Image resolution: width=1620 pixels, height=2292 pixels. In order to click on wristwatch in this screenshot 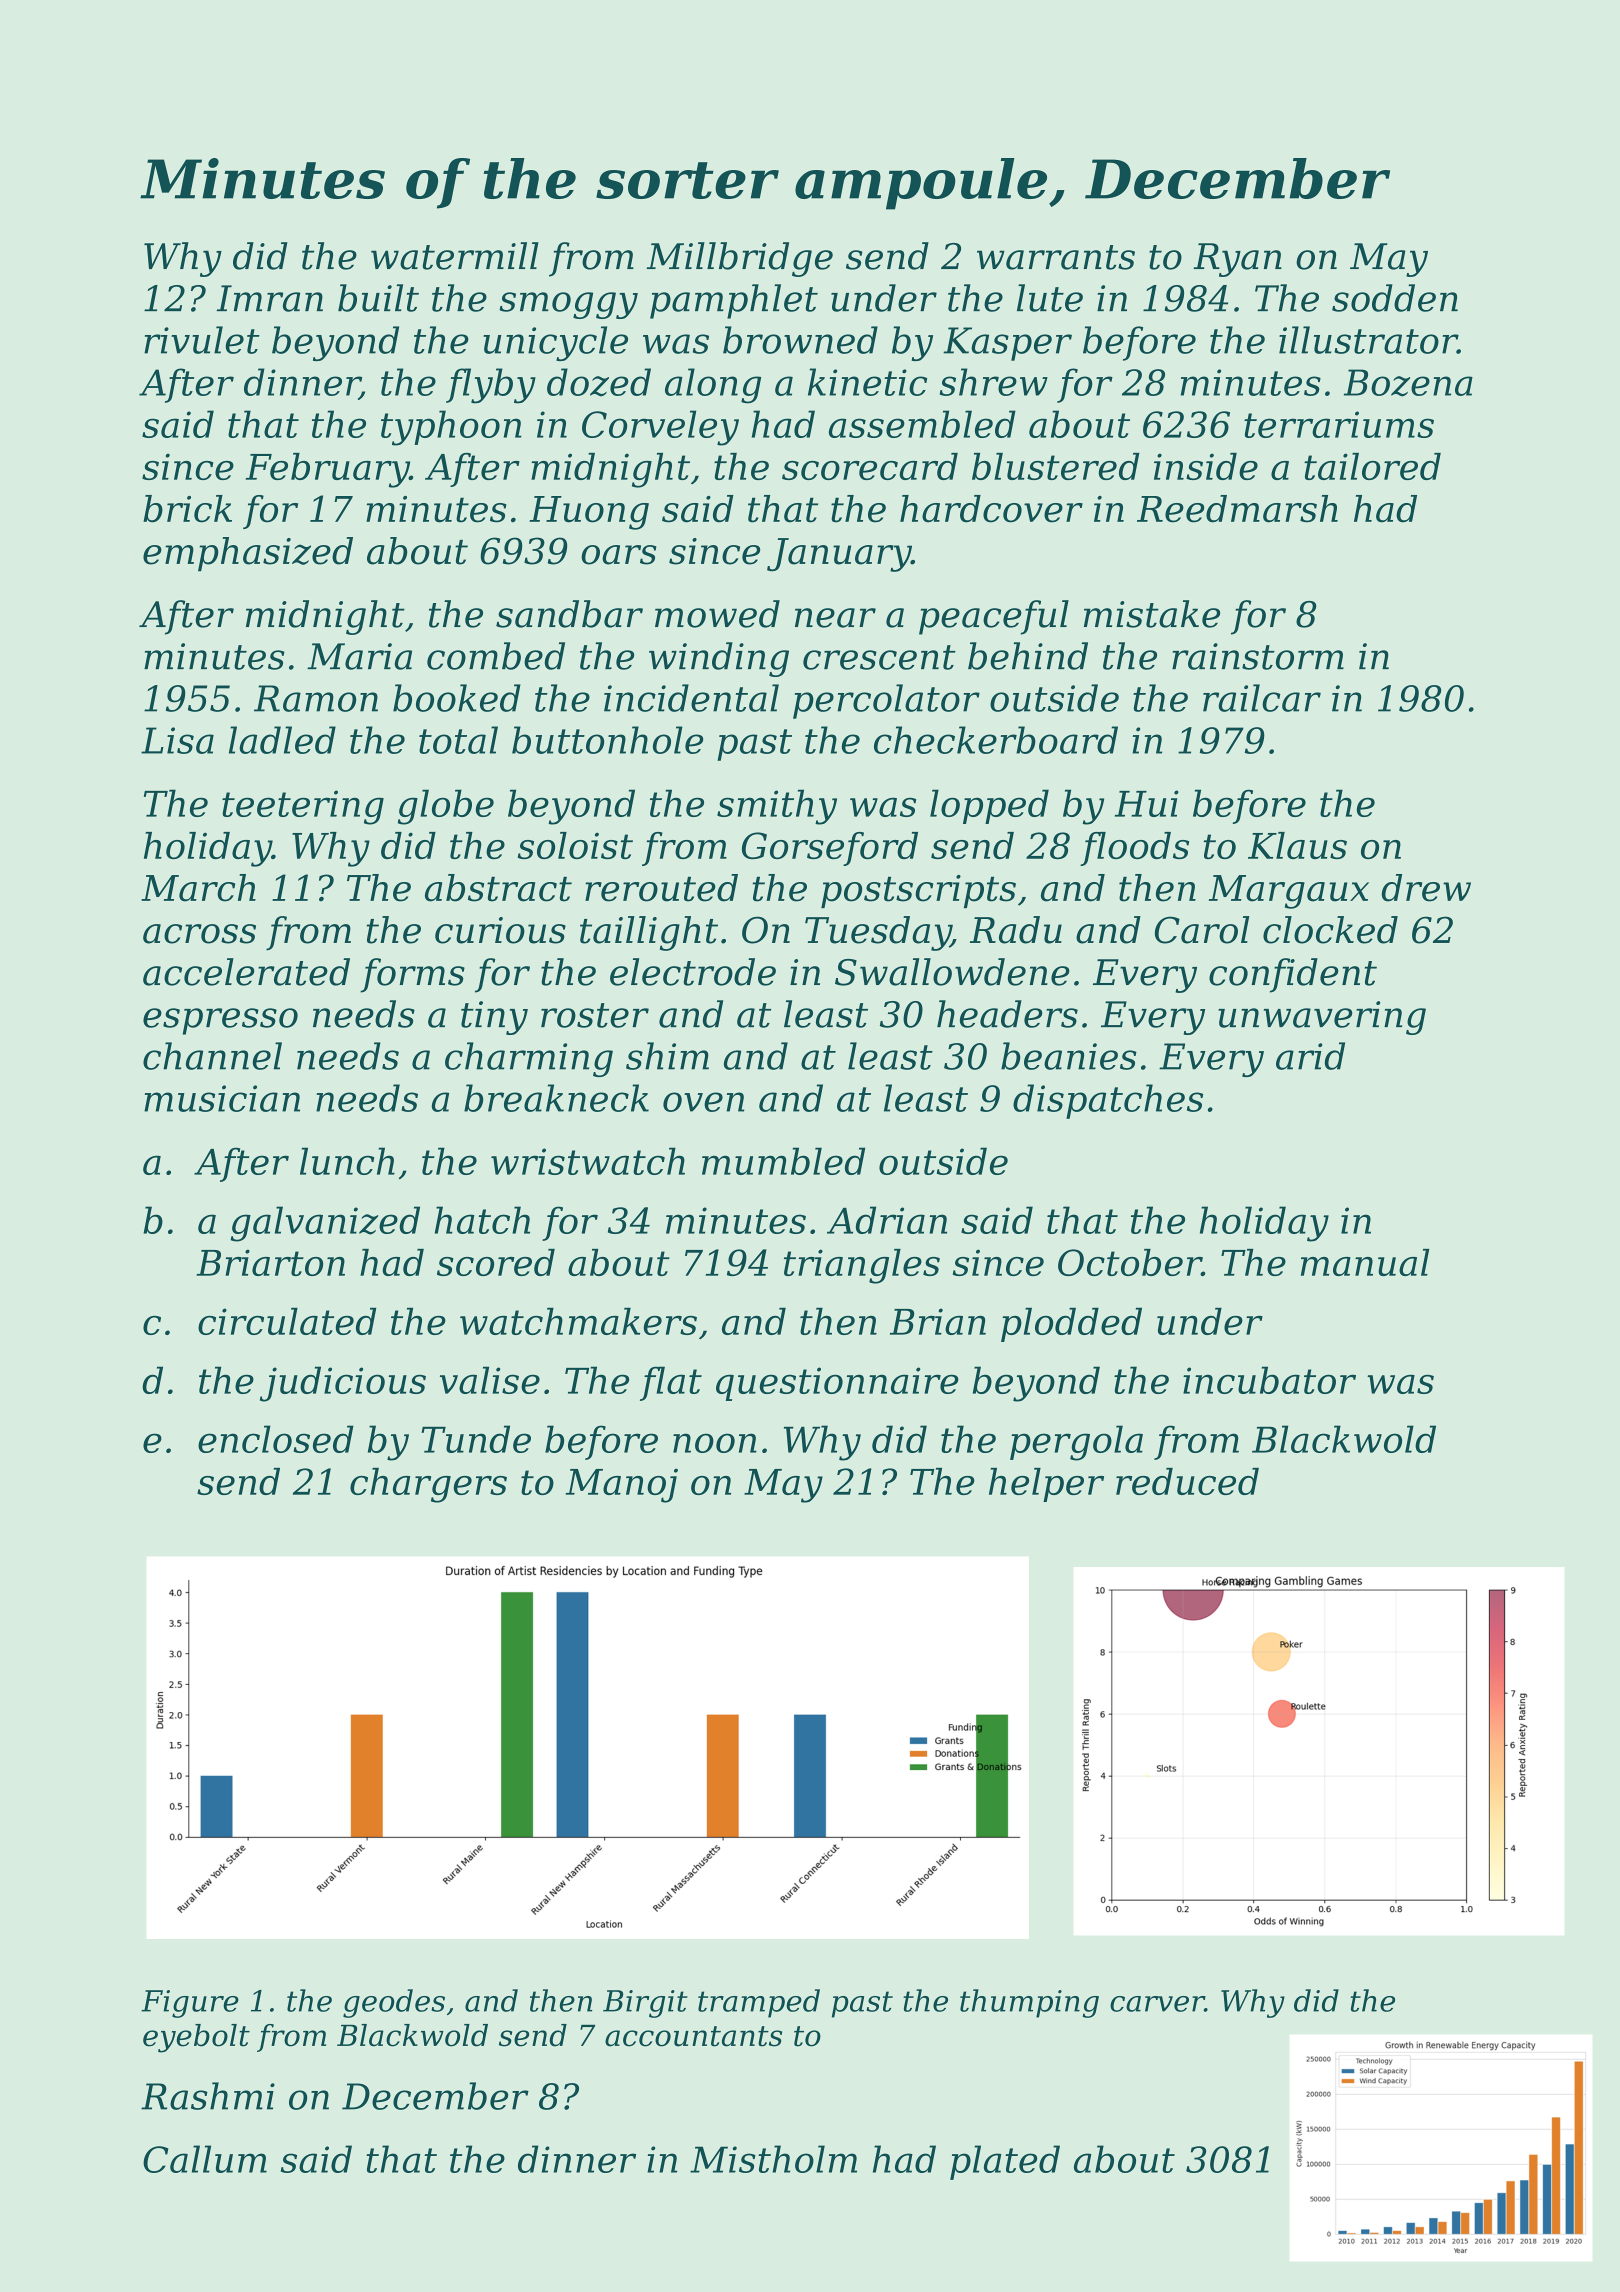, I will do `click(588, 1161)`.
